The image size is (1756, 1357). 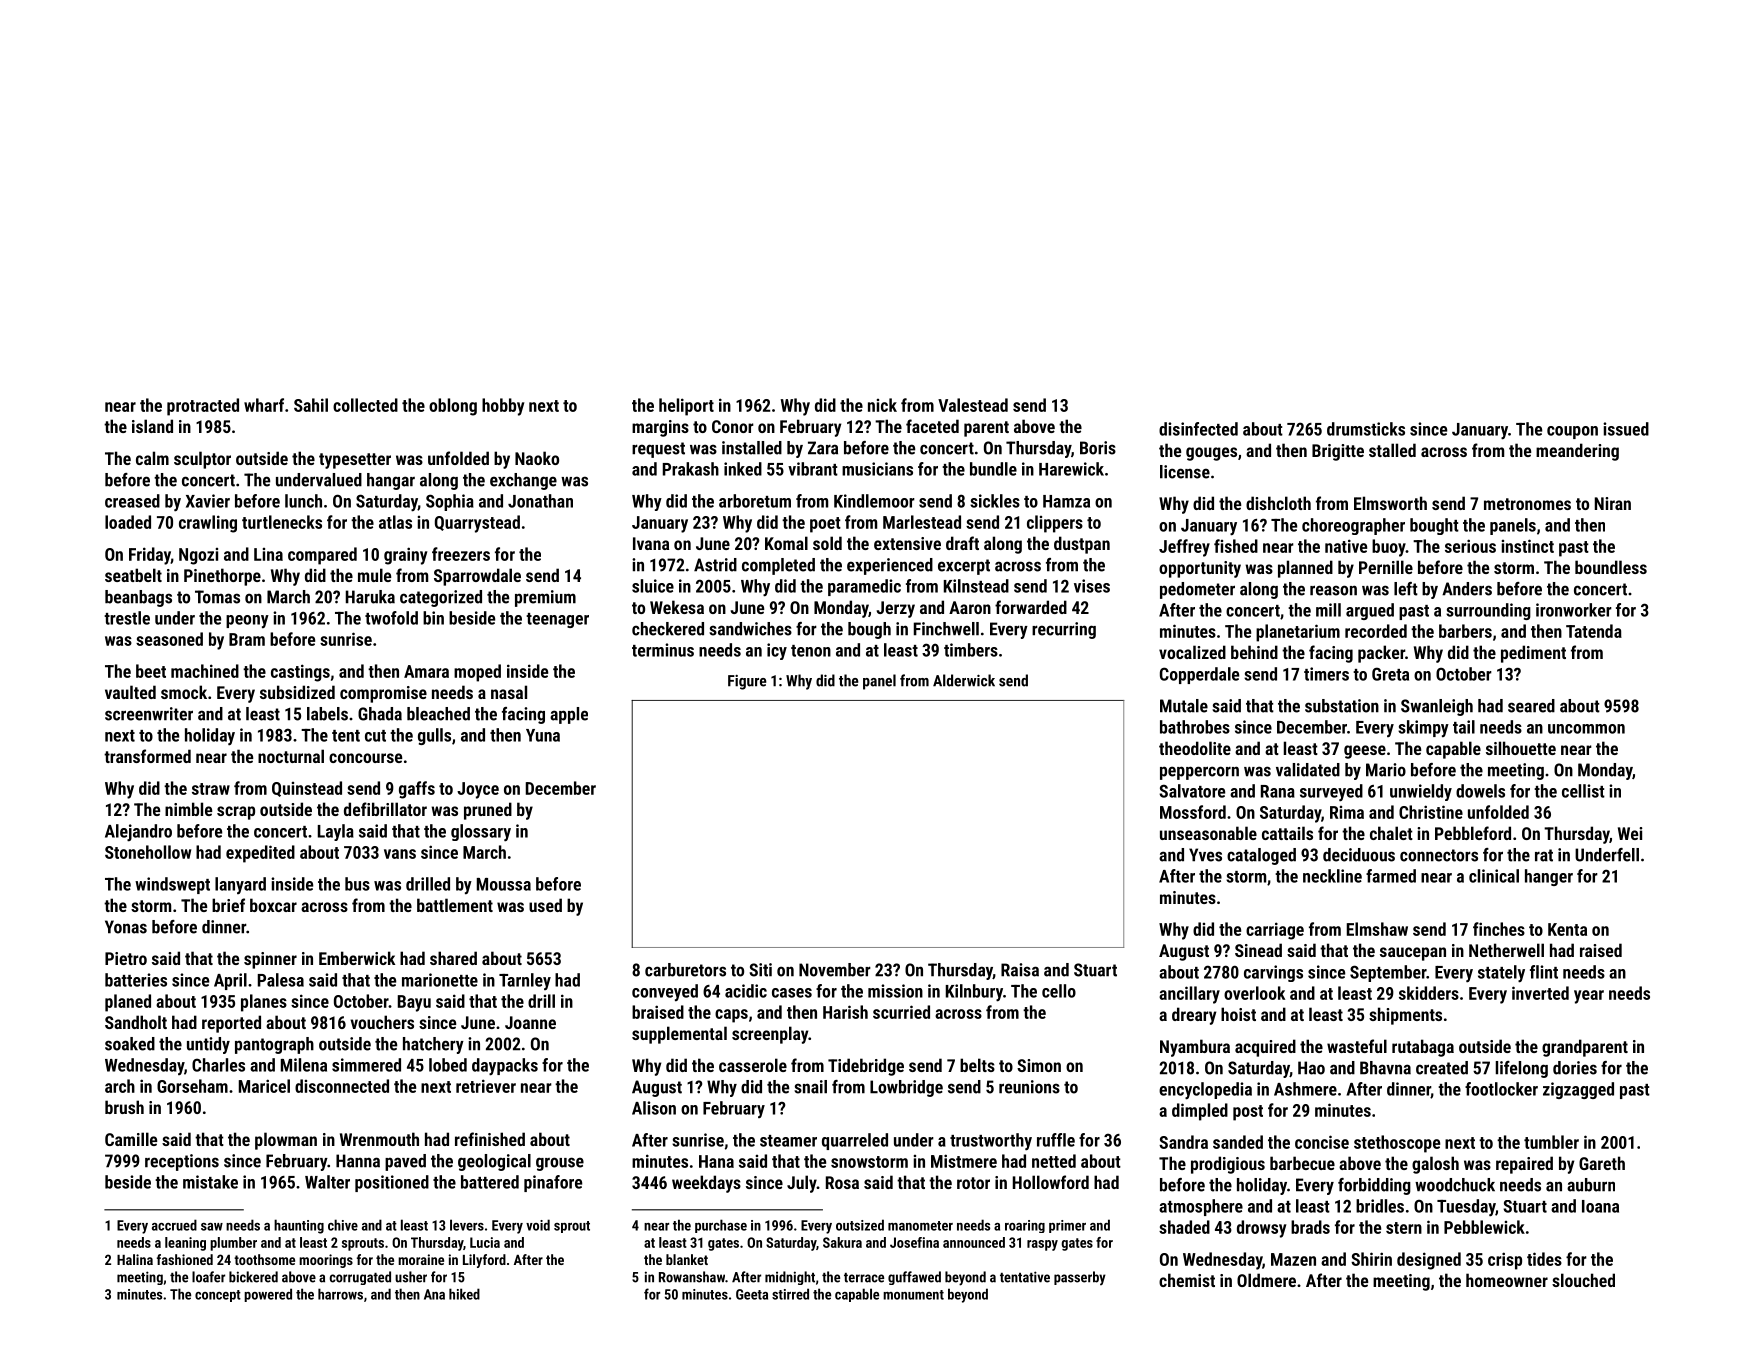 What do you see at coordinates (130, 692) in the image?
I see `vaulted` at bounding box center [130, 692].
